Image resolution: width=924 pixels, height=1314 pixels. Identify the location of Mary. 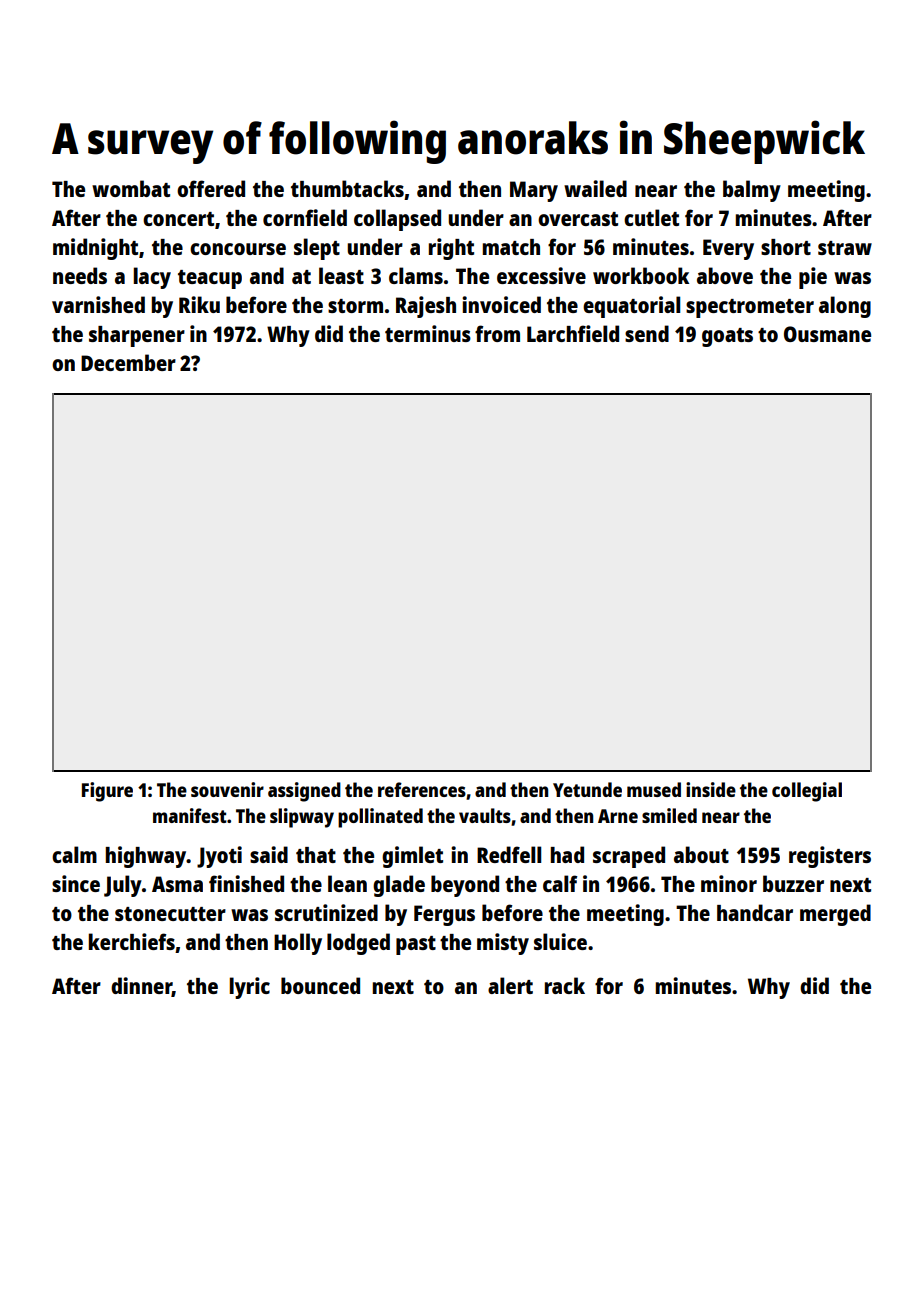
(534, 191).
